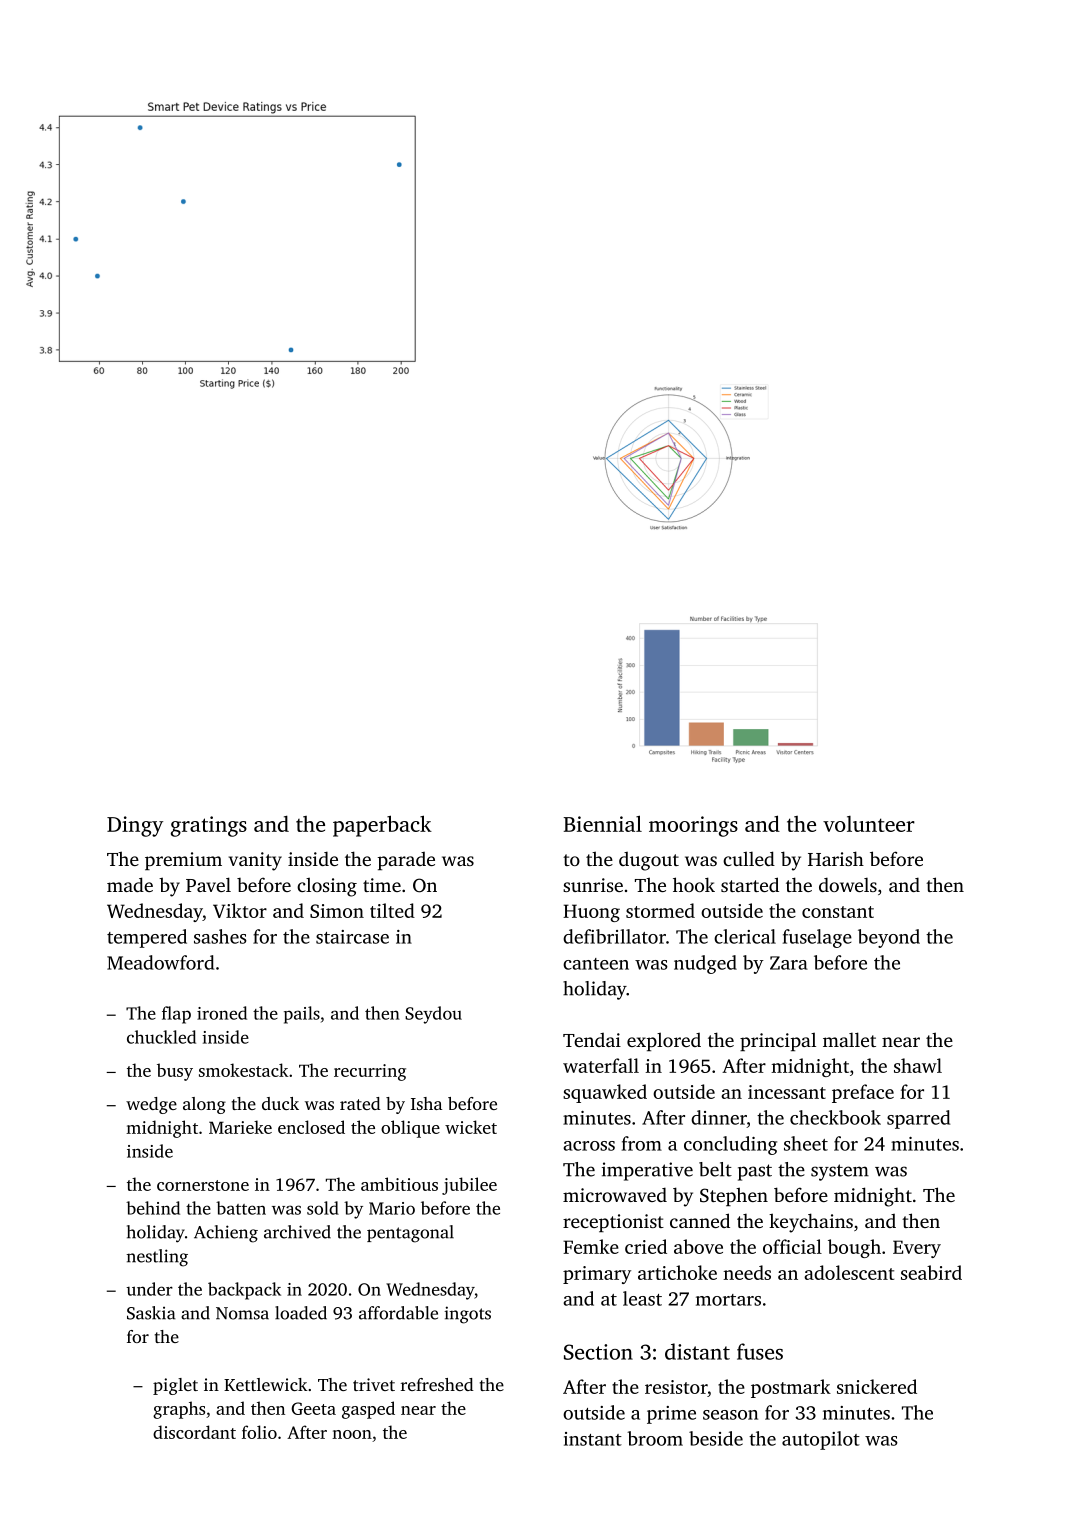  I want to click on Section, so click(598, 1352).
